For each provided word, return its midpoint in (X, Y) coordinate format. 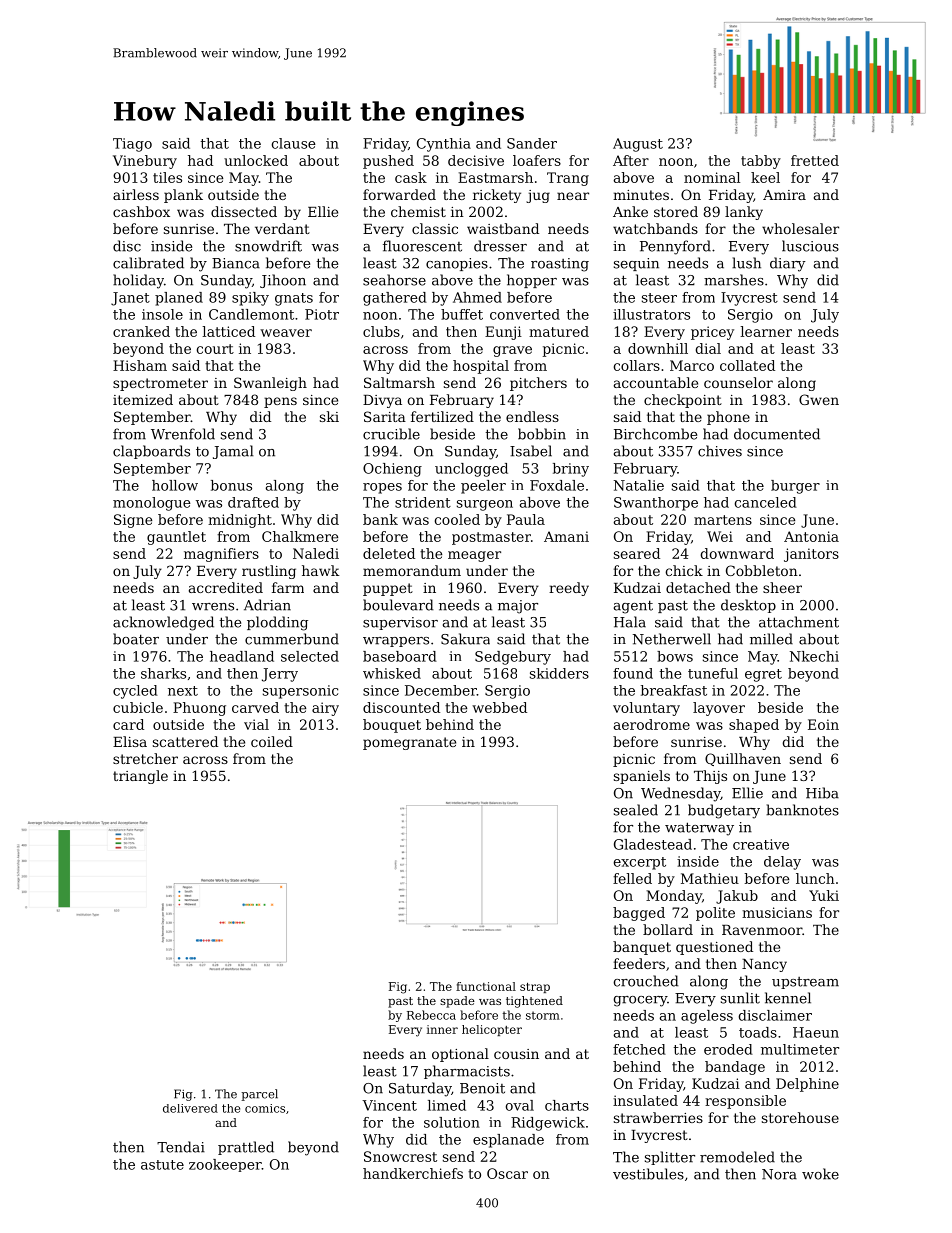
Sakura (465, 639)
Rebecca (431, 1015)
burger (795, 487)
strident (423, 502)
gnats (294, 299)
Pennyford (675, 247)
